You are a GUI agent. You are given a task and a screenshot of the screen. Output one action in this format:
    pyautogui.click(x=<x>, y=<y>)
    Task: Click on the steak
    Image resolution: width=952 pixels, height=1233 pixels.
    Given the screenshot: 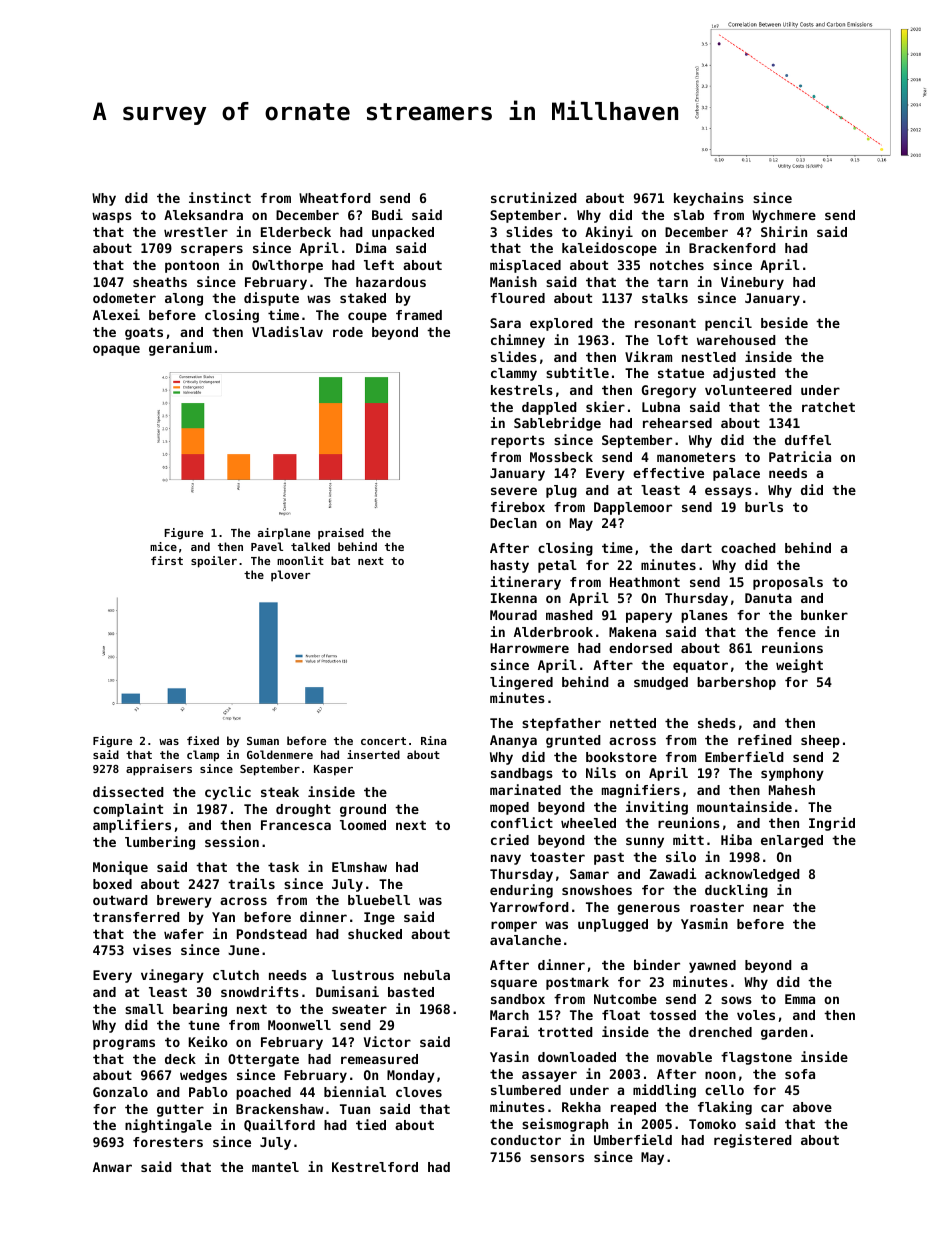 What is the action you would take?
    pyautogui.click(x=280, y=792)
